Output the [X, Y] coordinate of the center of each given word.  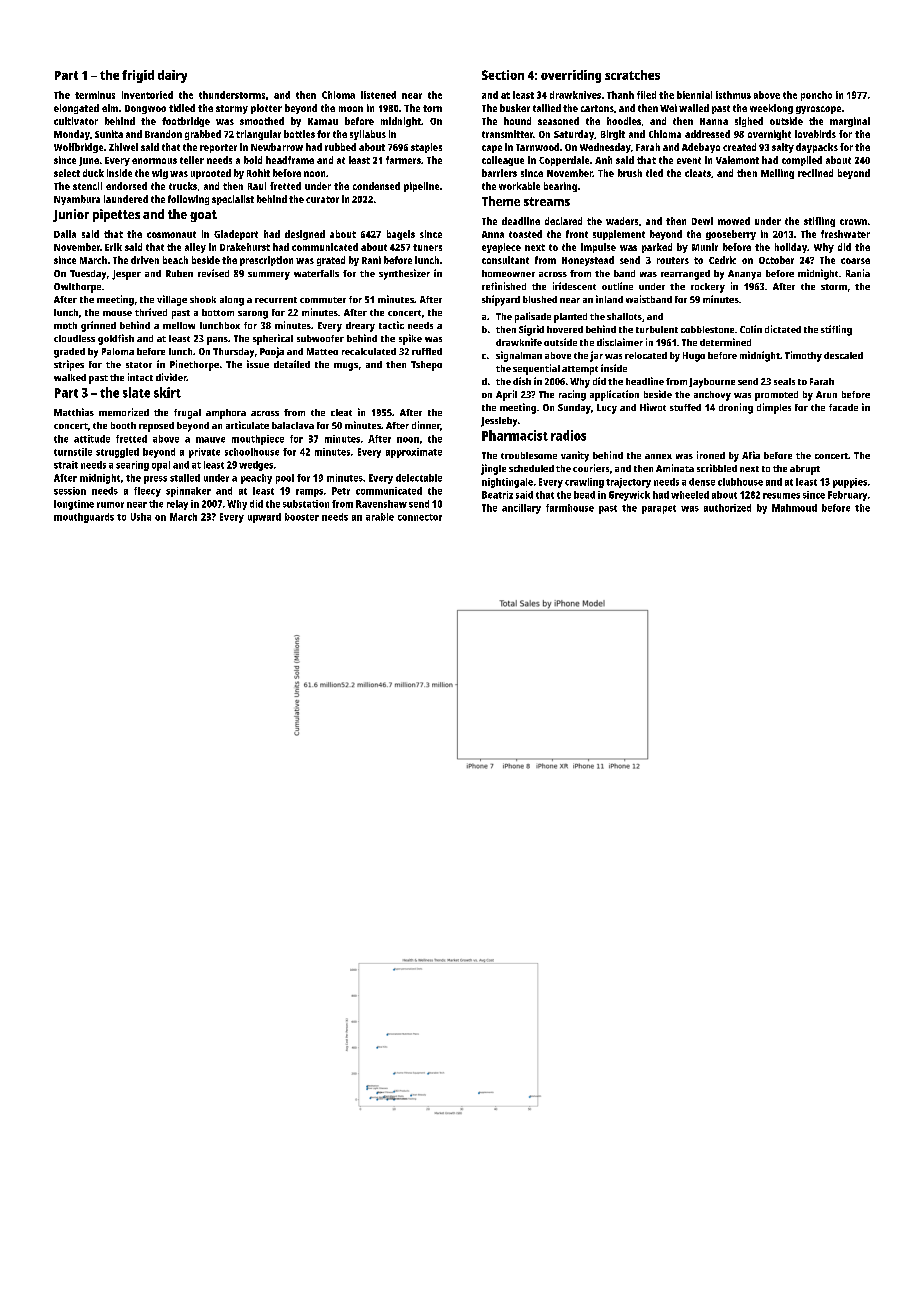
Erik [113, 247]
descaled [843, 355]
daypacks [817, 148]
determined [725, 342]
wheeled [690, 495]
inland [609, 299]
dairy [172, 76]
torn [432, 108]
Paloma [118, 351]
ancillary [521, 509]
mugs [346, 367]
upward [264, 518]
